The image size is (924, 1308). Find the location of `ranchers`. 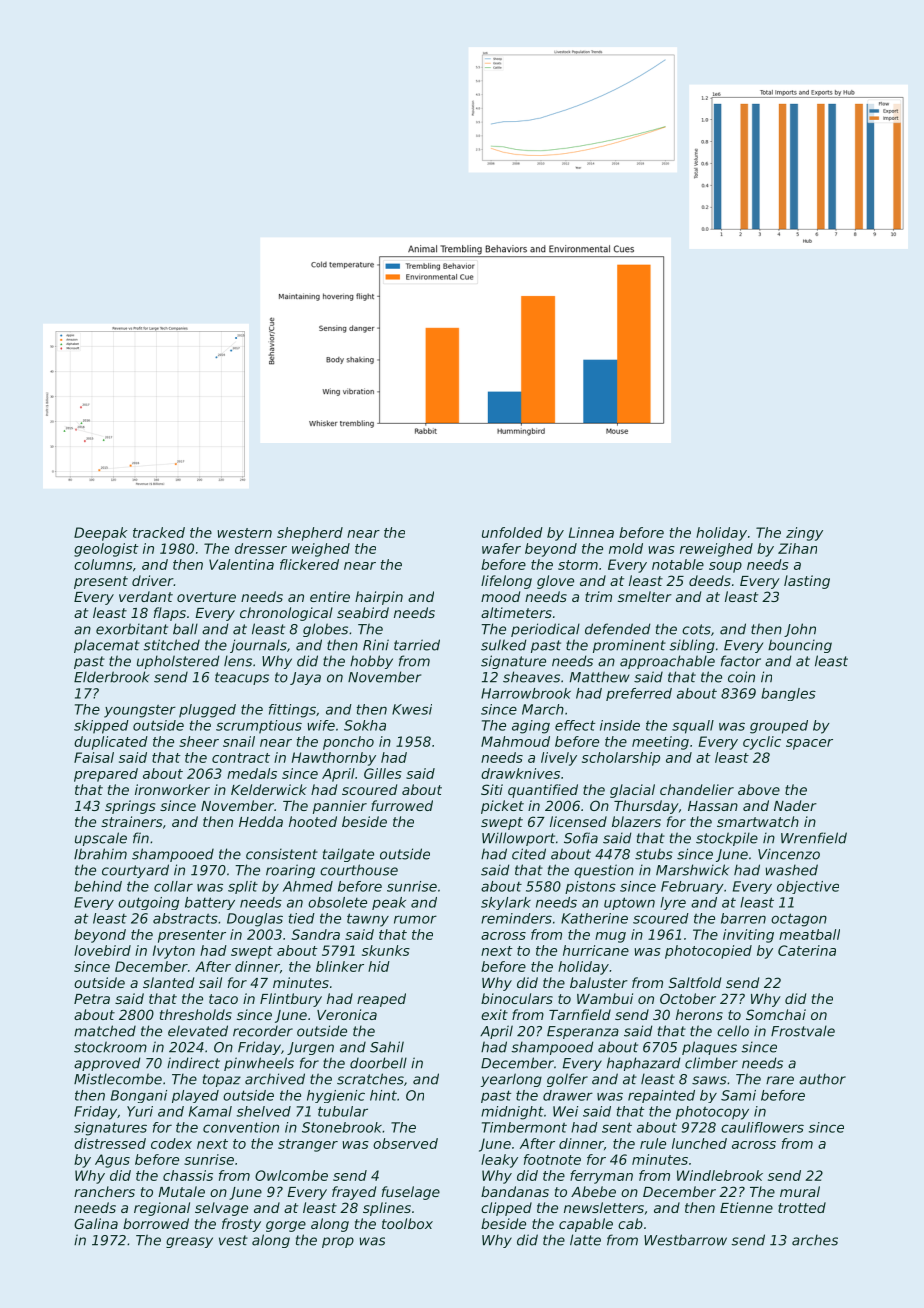

ranchers is located at coordinates (104, 1191).
